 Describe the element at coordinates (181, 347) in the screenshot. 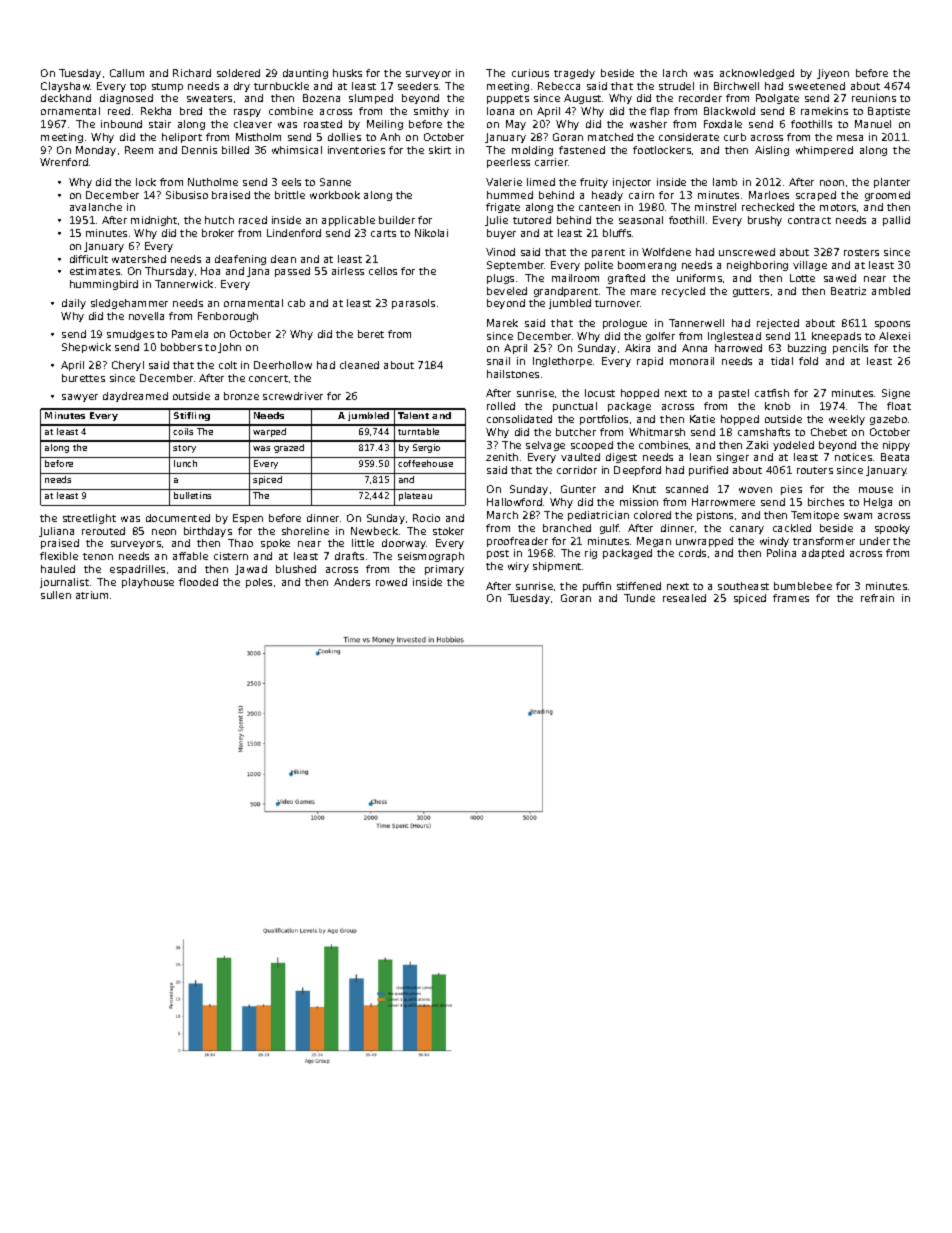

I see `bobbers` at that location.
